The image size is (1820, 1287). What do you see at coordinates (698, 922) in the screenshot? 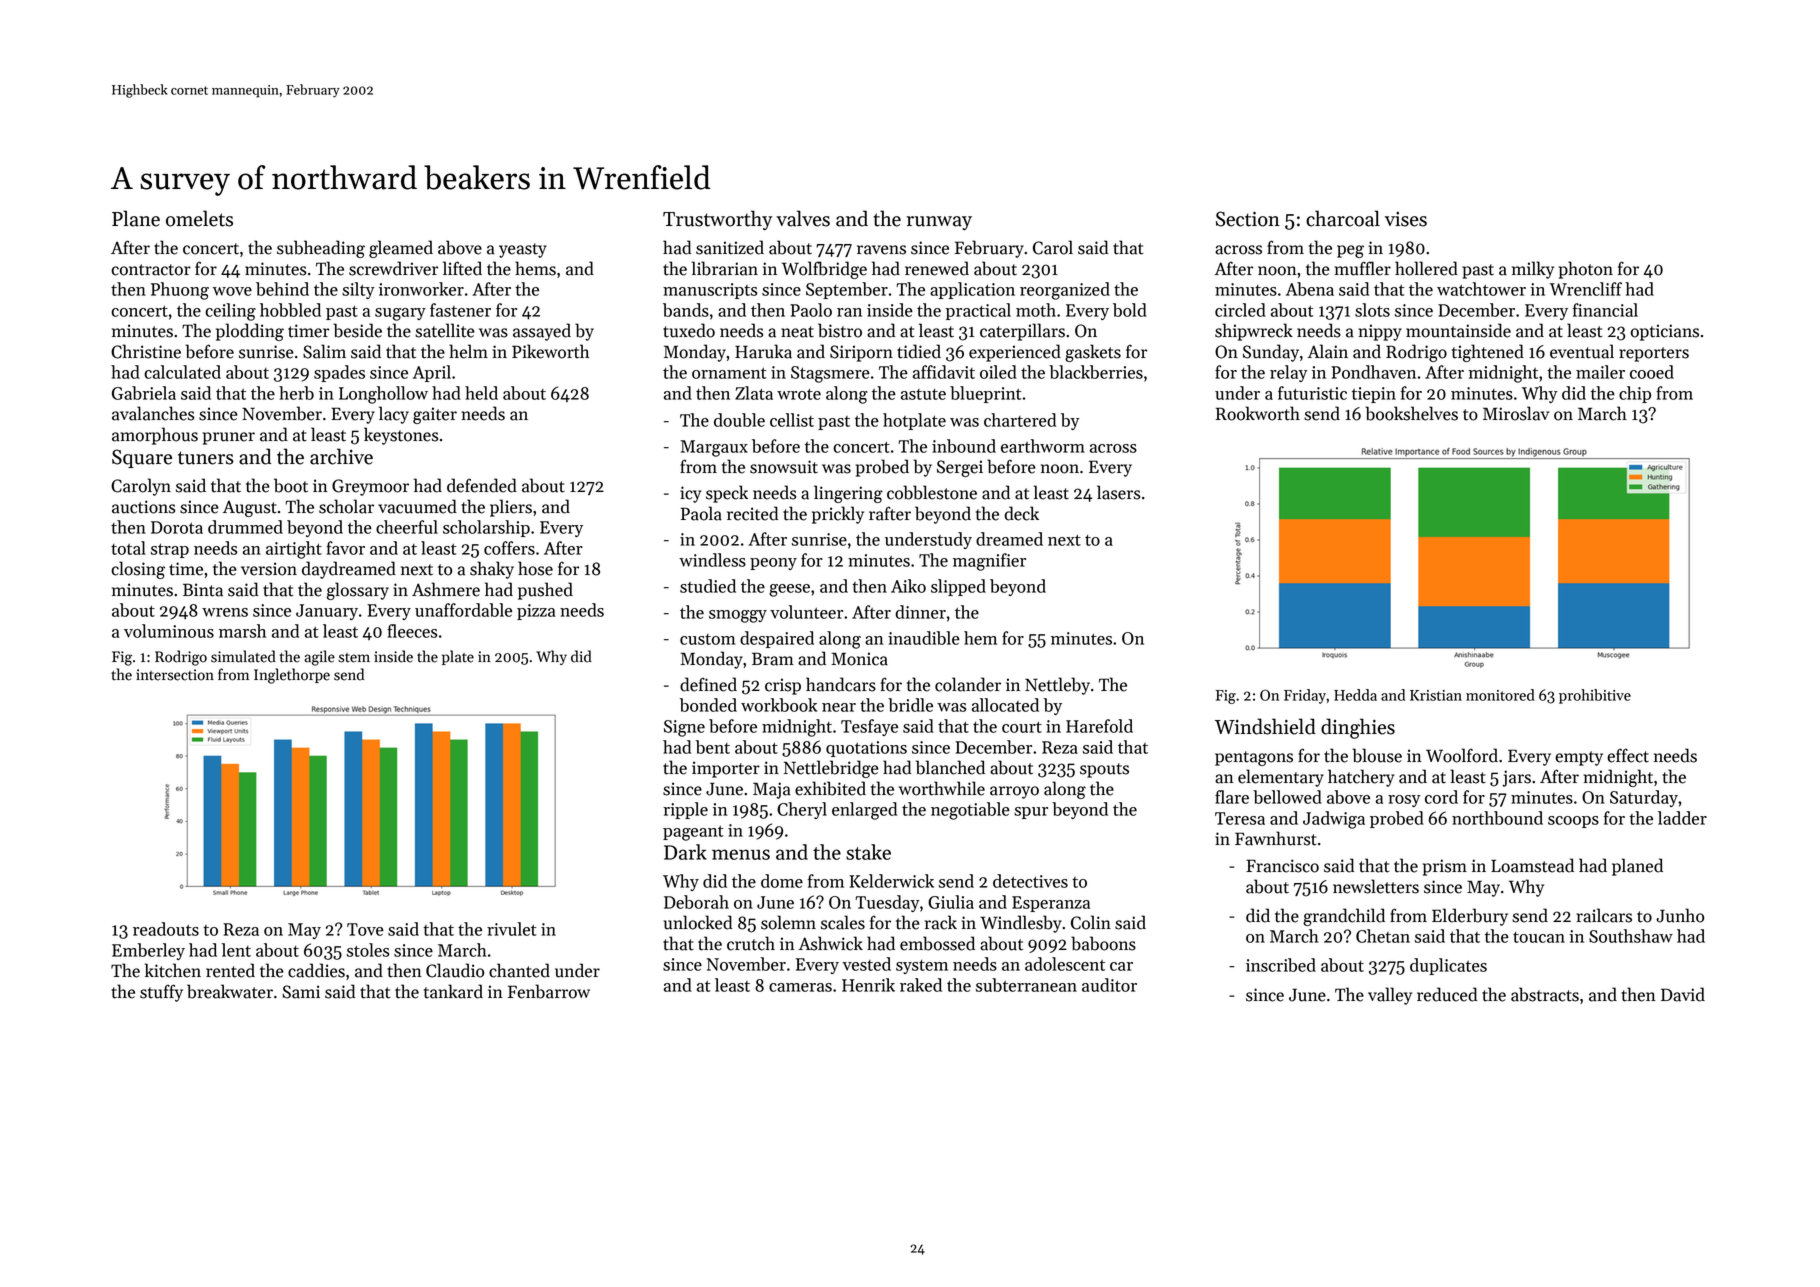
I see `unlocked` at bounding box center [698, 922].
